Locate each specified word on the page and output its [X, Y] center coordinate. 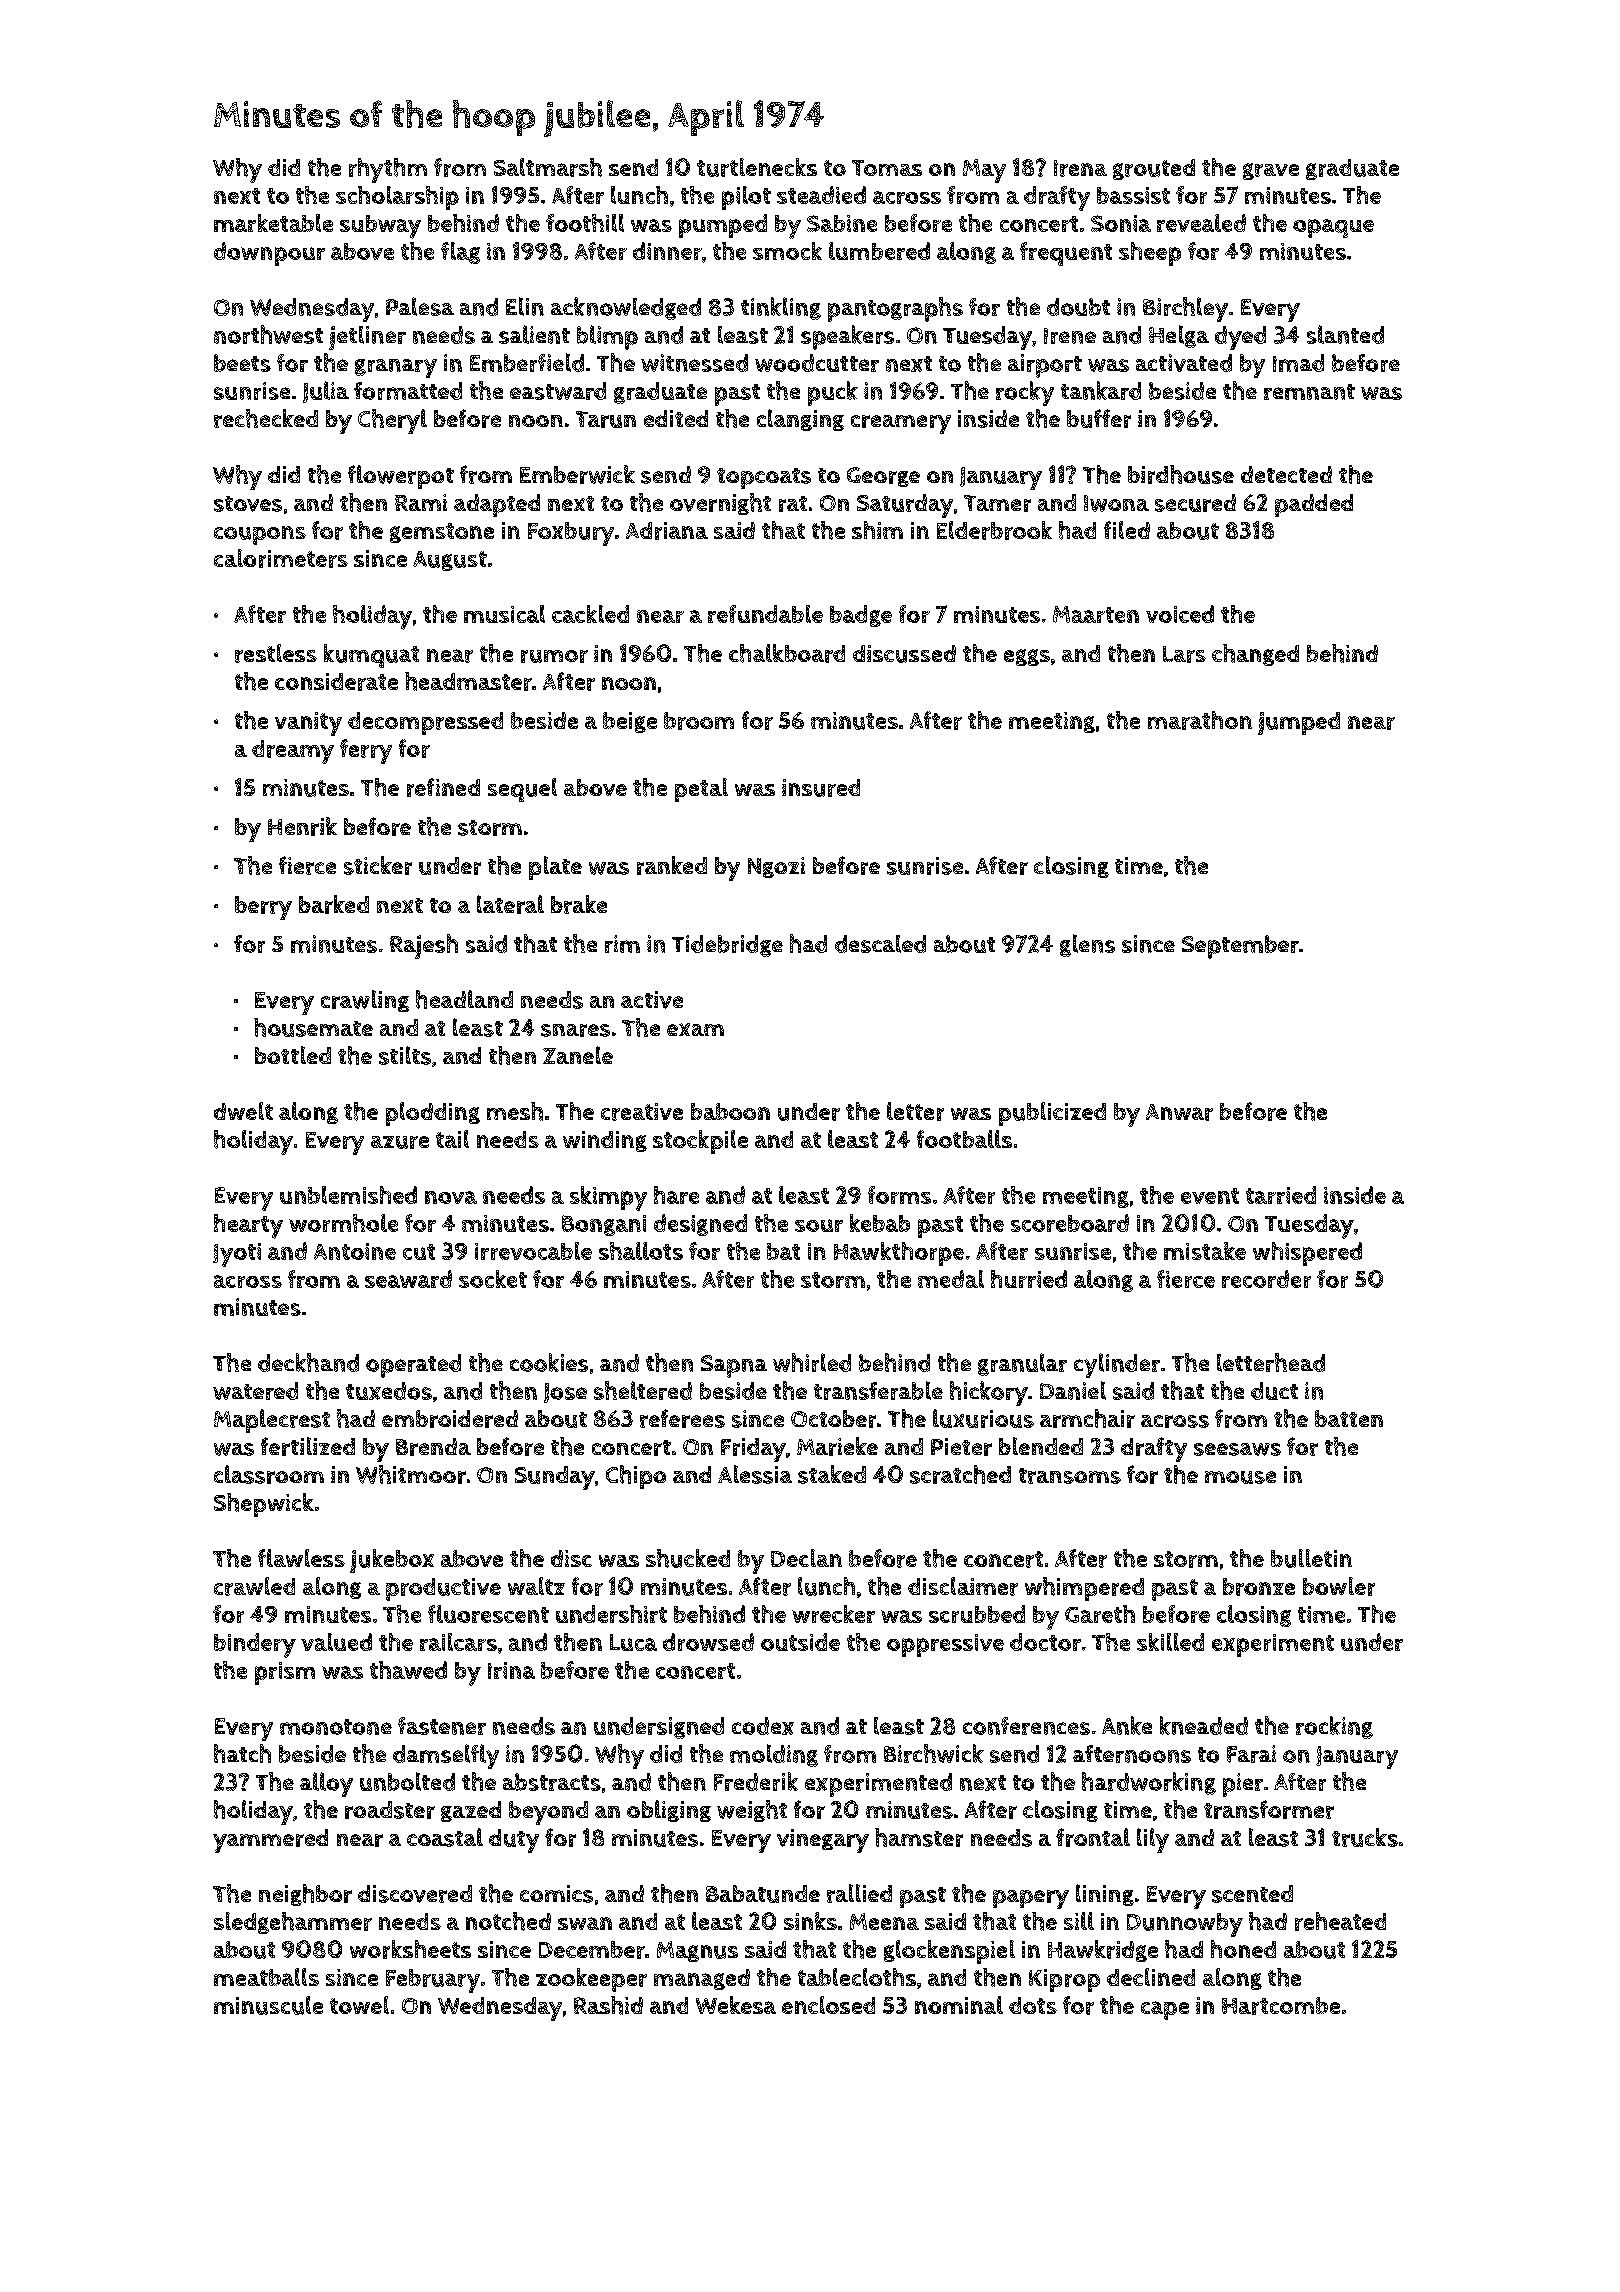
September [1240, 947]
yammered [270, 1841]
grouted [1154, 169]
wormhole [343, 1223]
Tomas [887, 168]
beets [242, 363]
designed [700, 1225]
